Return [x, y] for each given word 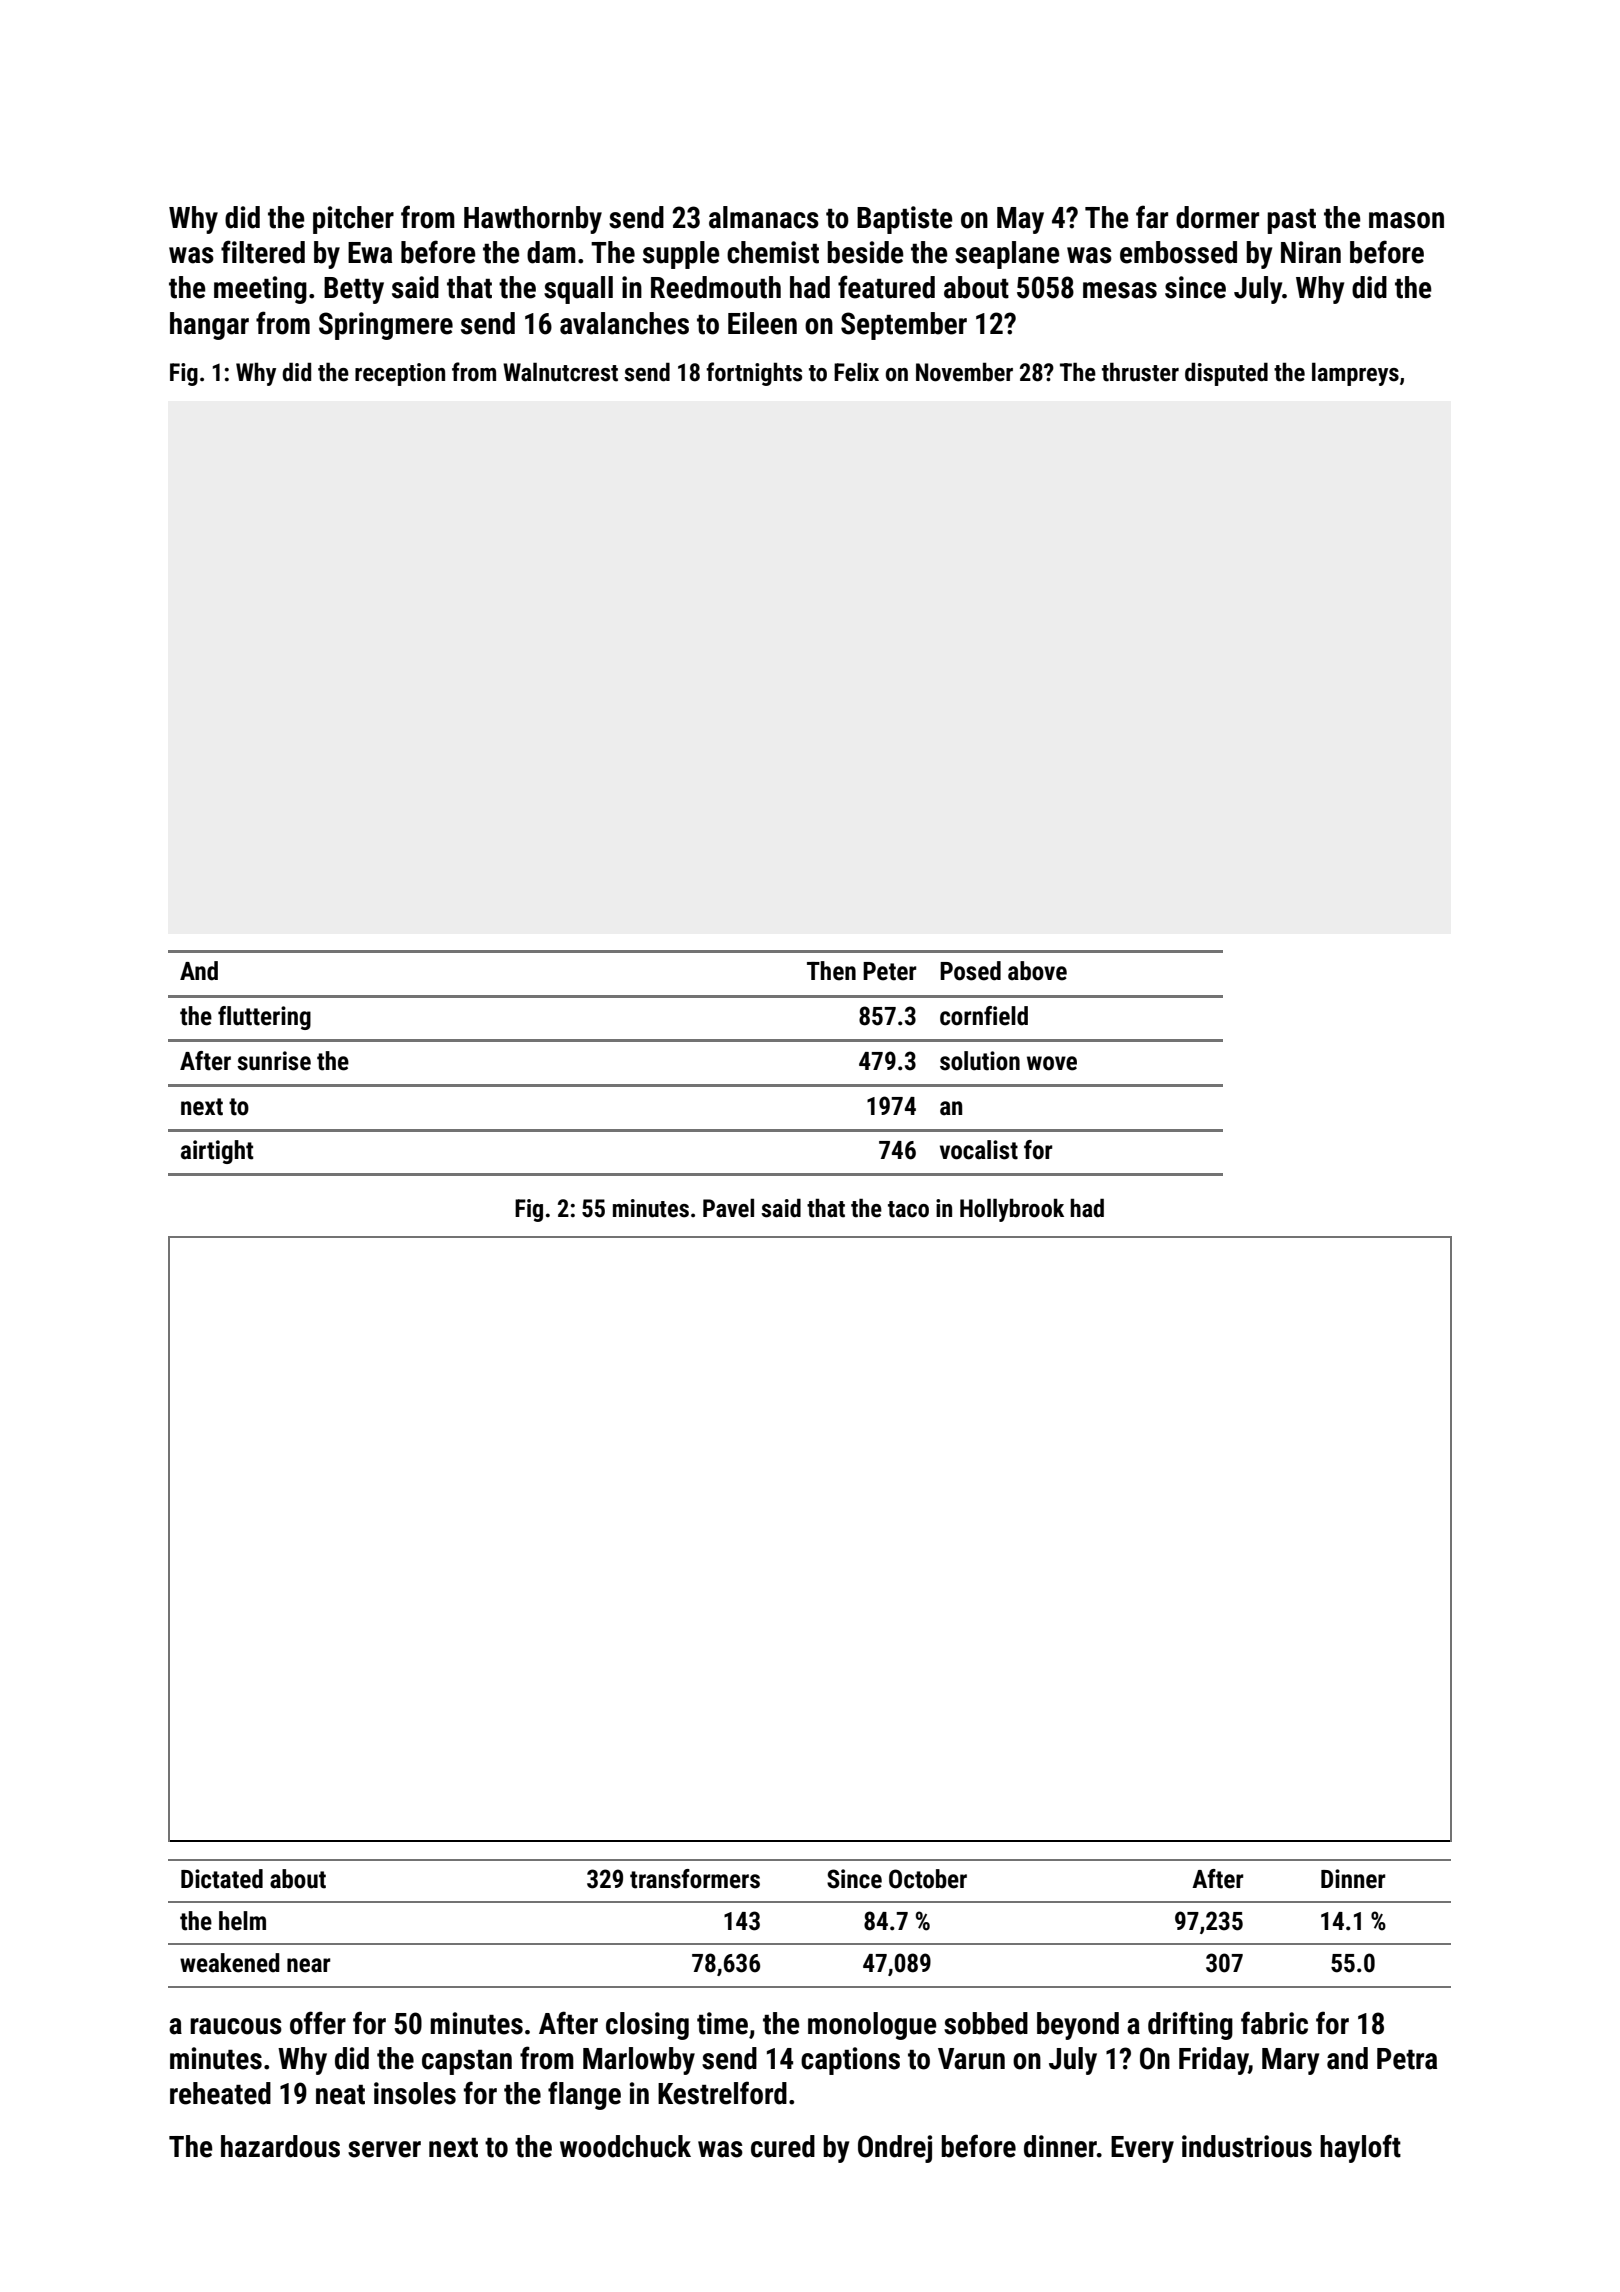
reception [400, 374]
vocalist [979, 1150]
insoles [415, 2093]
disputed [1226, 374]
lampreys [1355, 374]
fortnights [754, 374]
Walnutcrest [560, 372]
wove [1052, 1063]
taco [908, 1209]
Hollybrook [1012, 1210]
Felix [856, 372]
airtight [217, 1152]
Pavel [728, 1208]
